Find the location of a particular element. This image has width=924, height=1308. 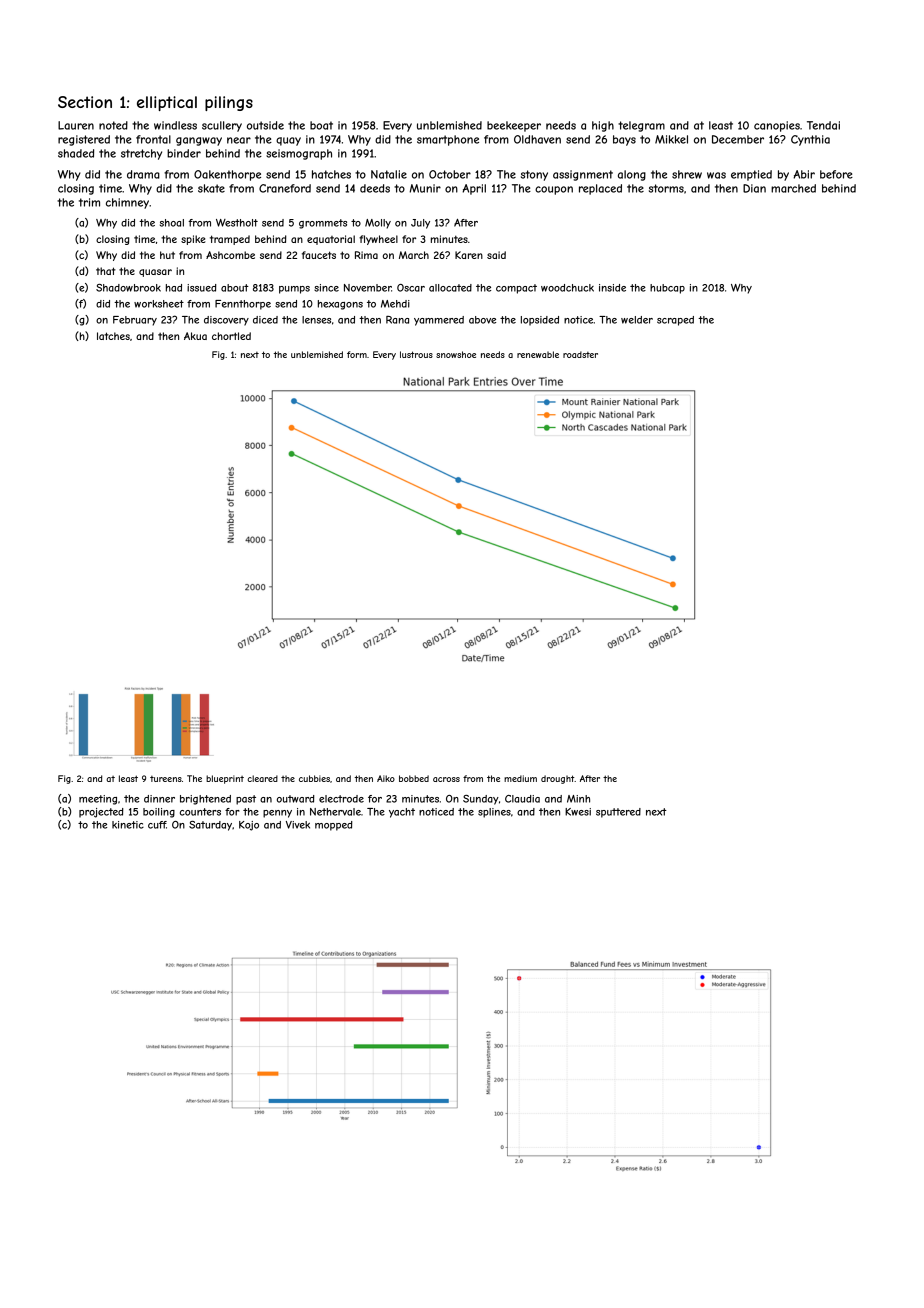

boat is located at coordinates (321, 125).
